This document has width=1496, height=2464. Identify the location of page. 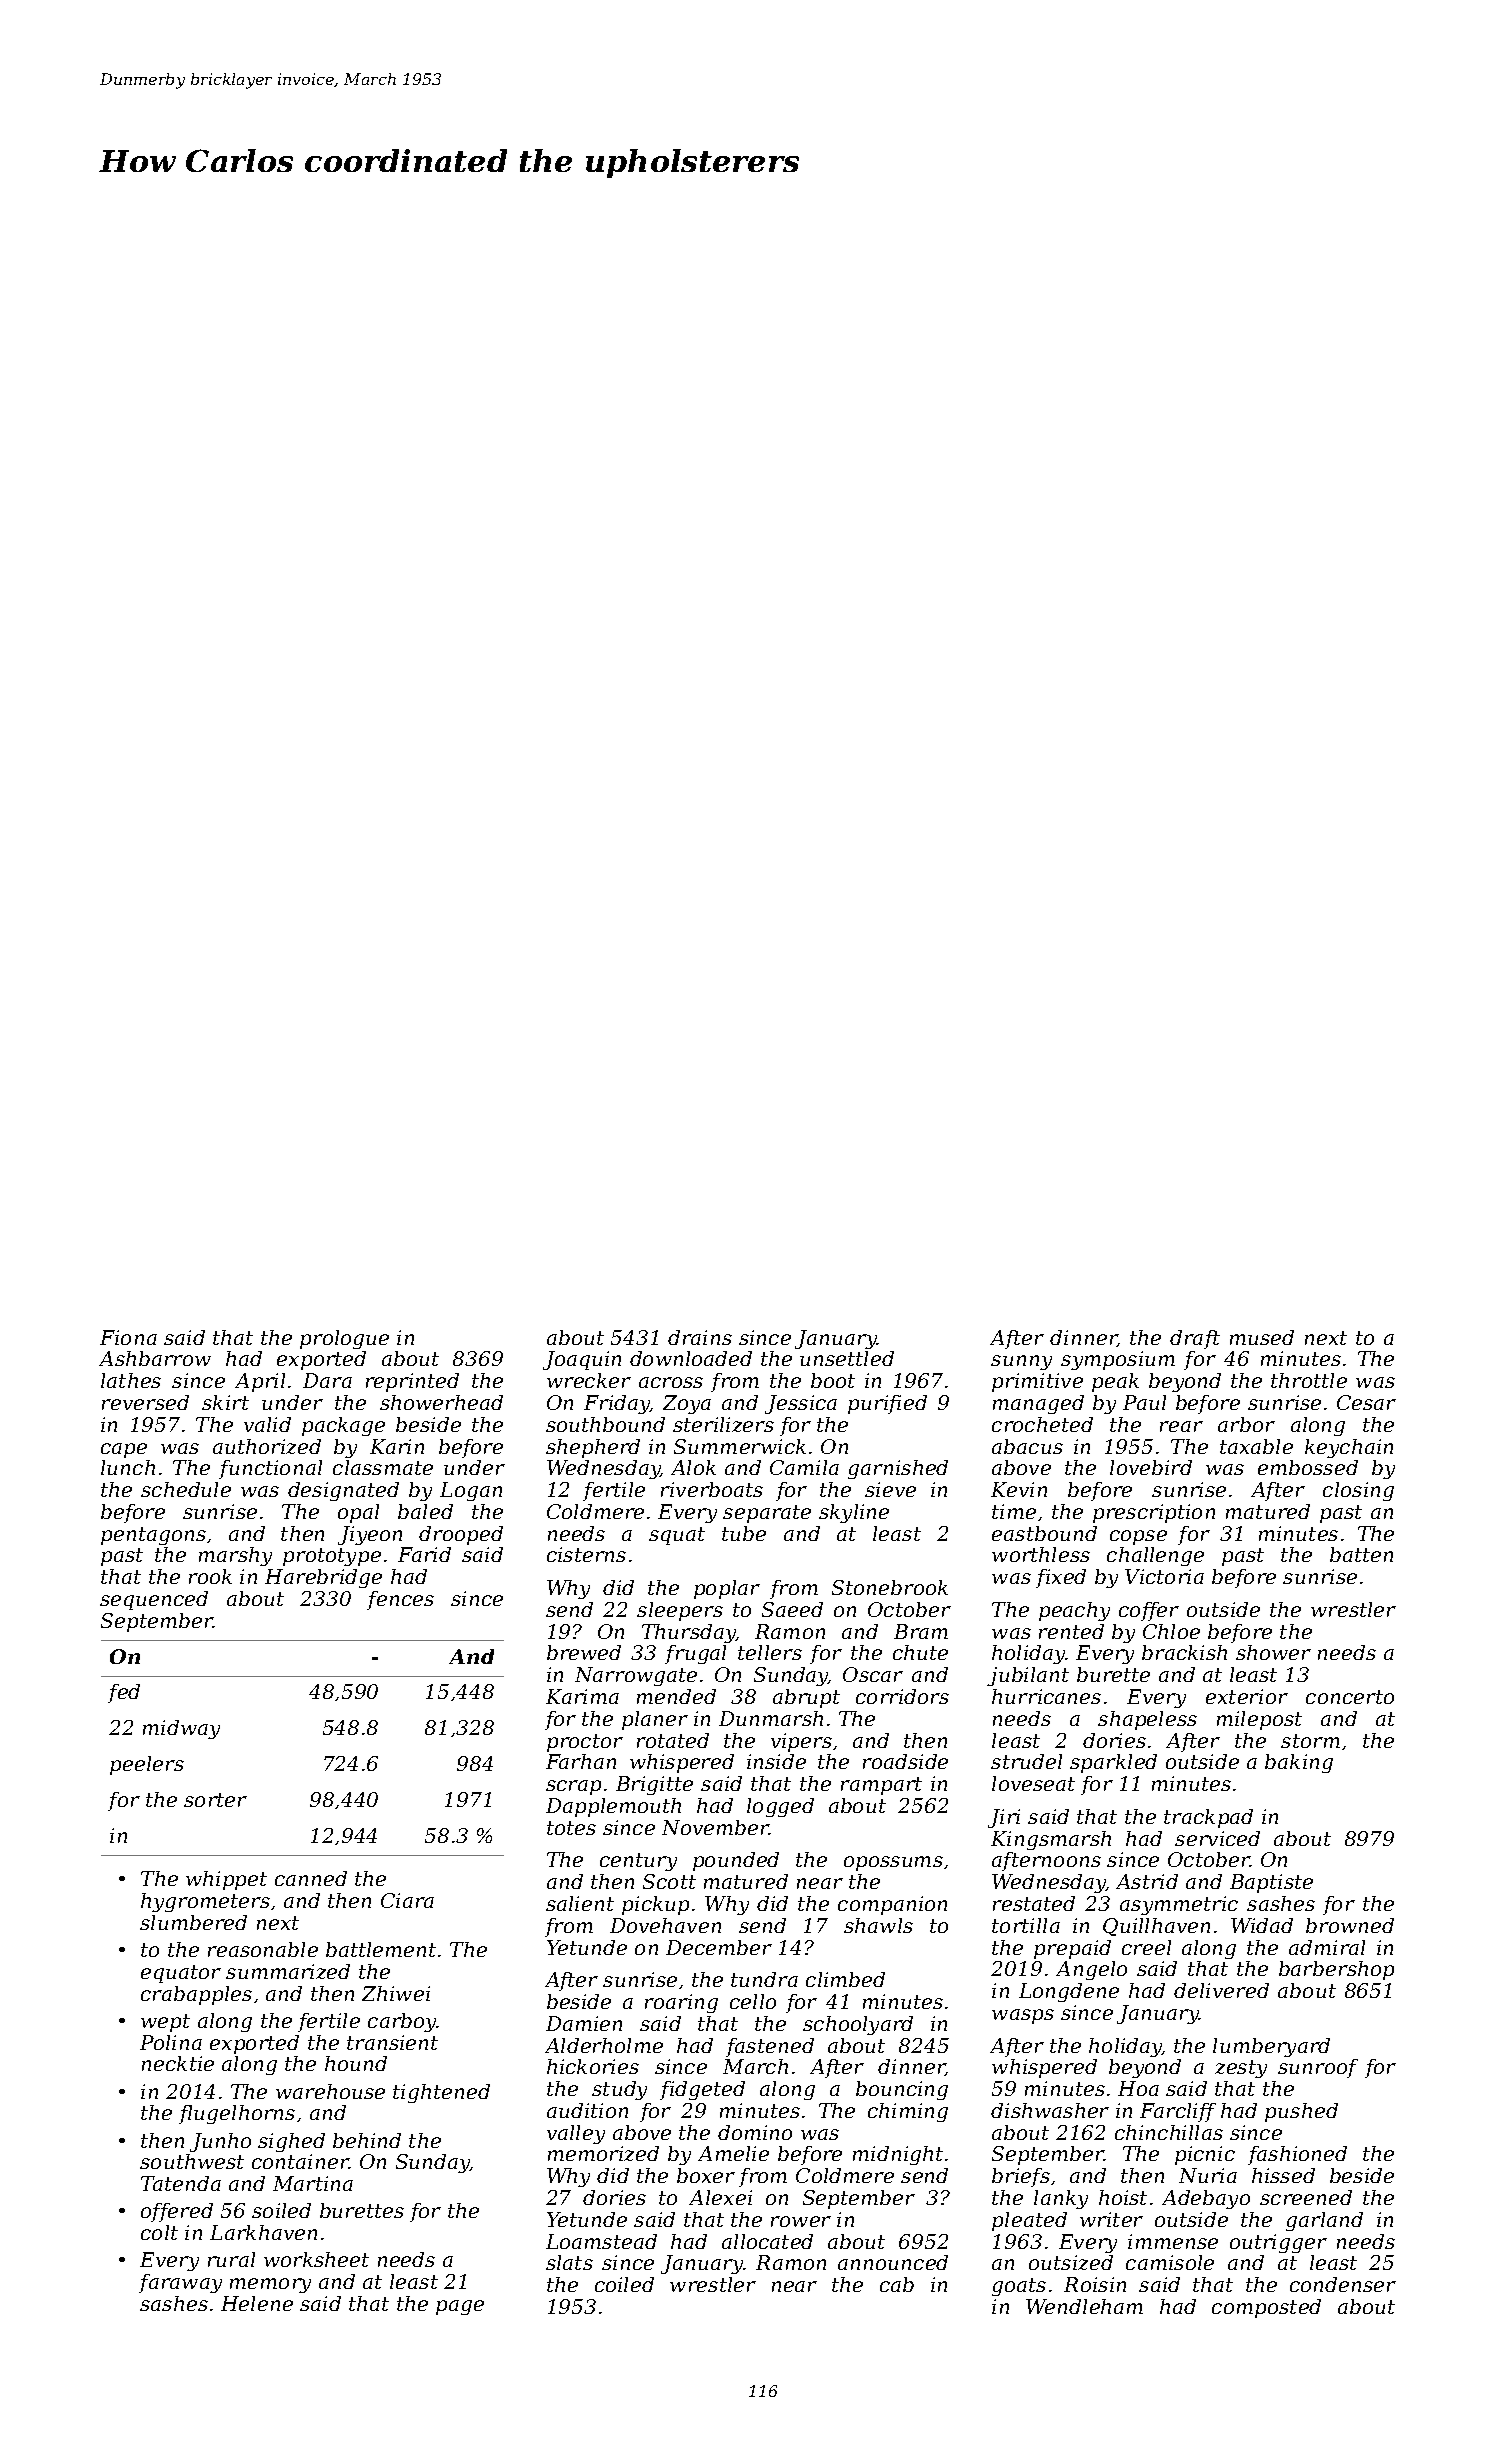
(460, 2307).
